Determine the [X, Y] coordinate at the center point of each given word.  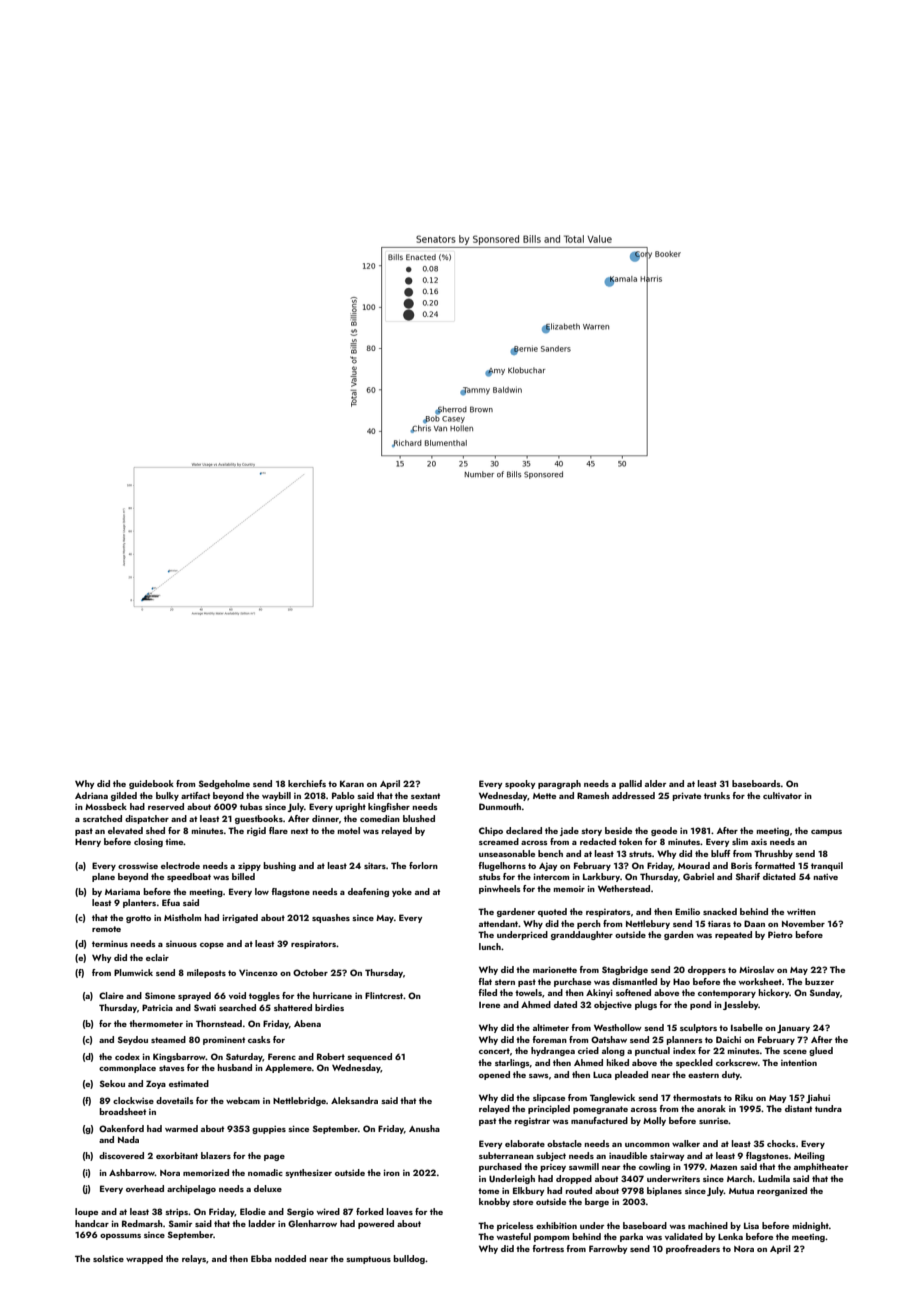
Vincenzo [258, 972]
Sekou [112, 1083]
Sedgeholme [224, 784]
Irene [489, 1005]
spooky [520, 784]
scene [795, 1052]
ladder [262, 1223]
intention [799, 1062]
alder [655, 783]
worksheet [760, 981]
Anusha [424, 1128]
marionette [555, 969]
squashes [331, 918]
